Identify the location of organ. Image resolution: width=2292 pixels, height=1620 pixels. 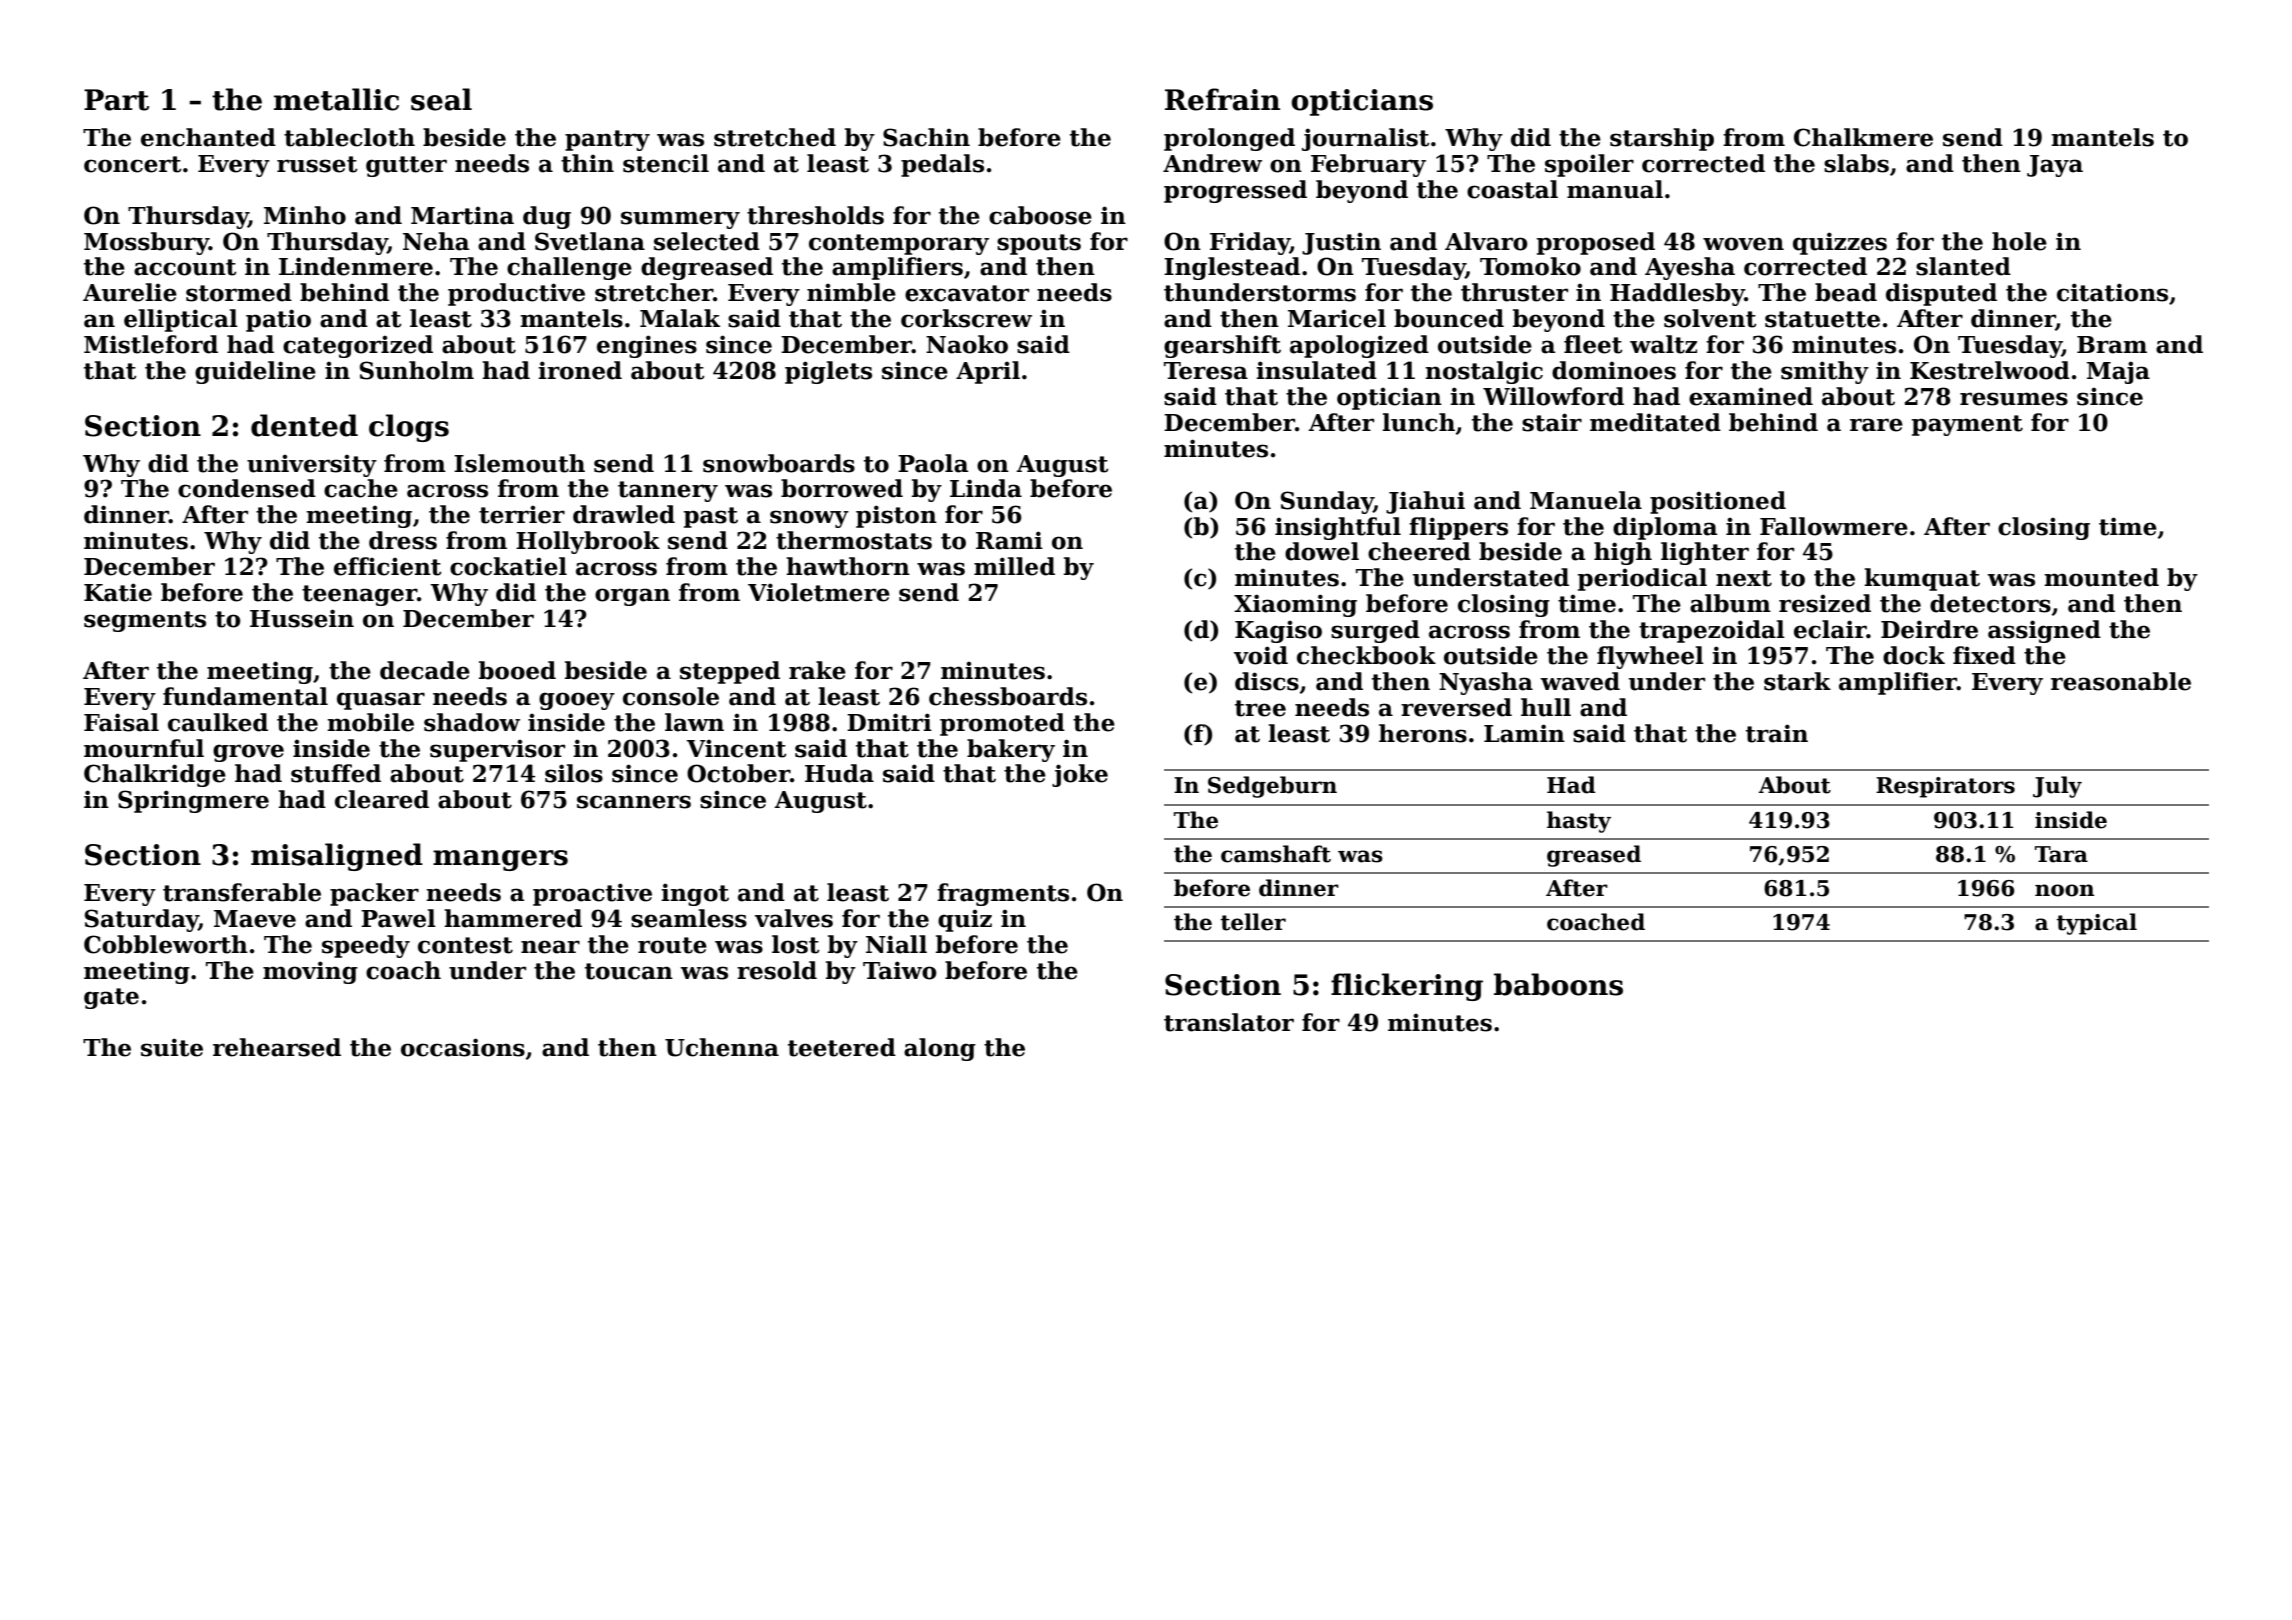
(632, 597).
